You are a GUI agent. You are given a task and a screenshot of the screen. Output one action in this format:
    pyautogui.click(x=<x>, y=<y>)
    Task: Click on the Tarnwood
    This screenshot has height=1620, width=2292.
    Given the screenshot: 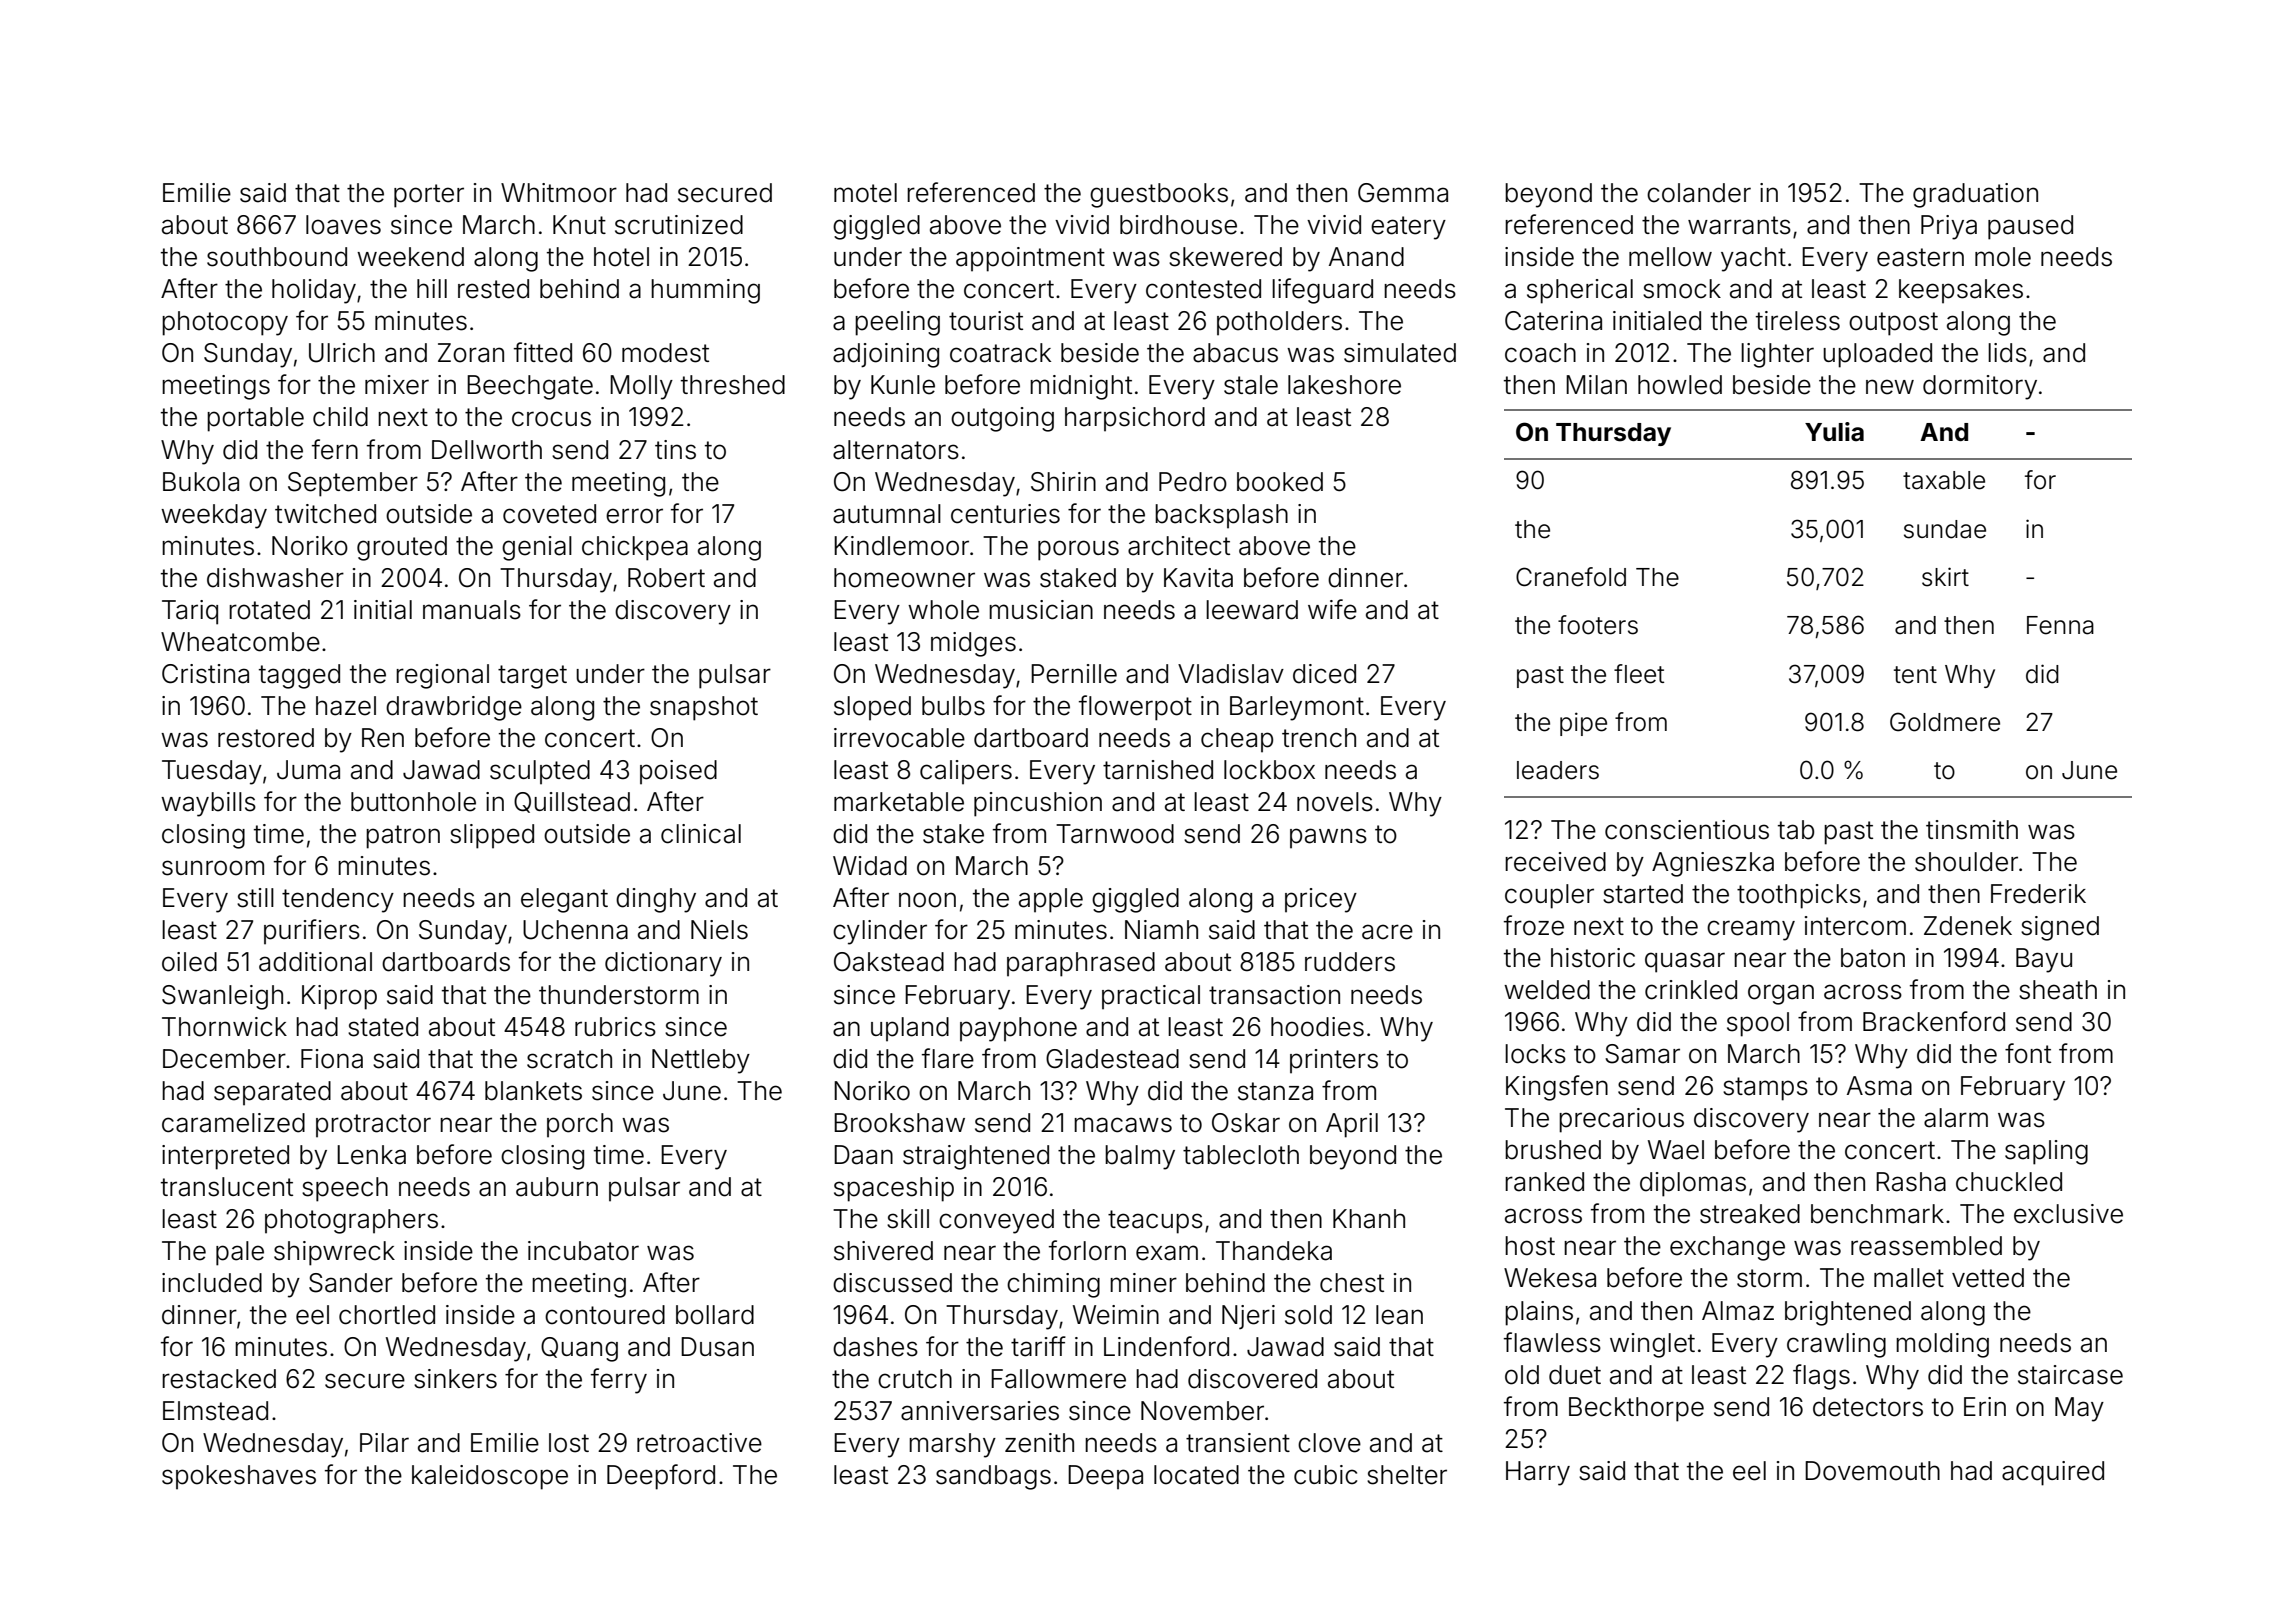 What is the action you would take?
    pyautogui.click(x=1115, y=834)
